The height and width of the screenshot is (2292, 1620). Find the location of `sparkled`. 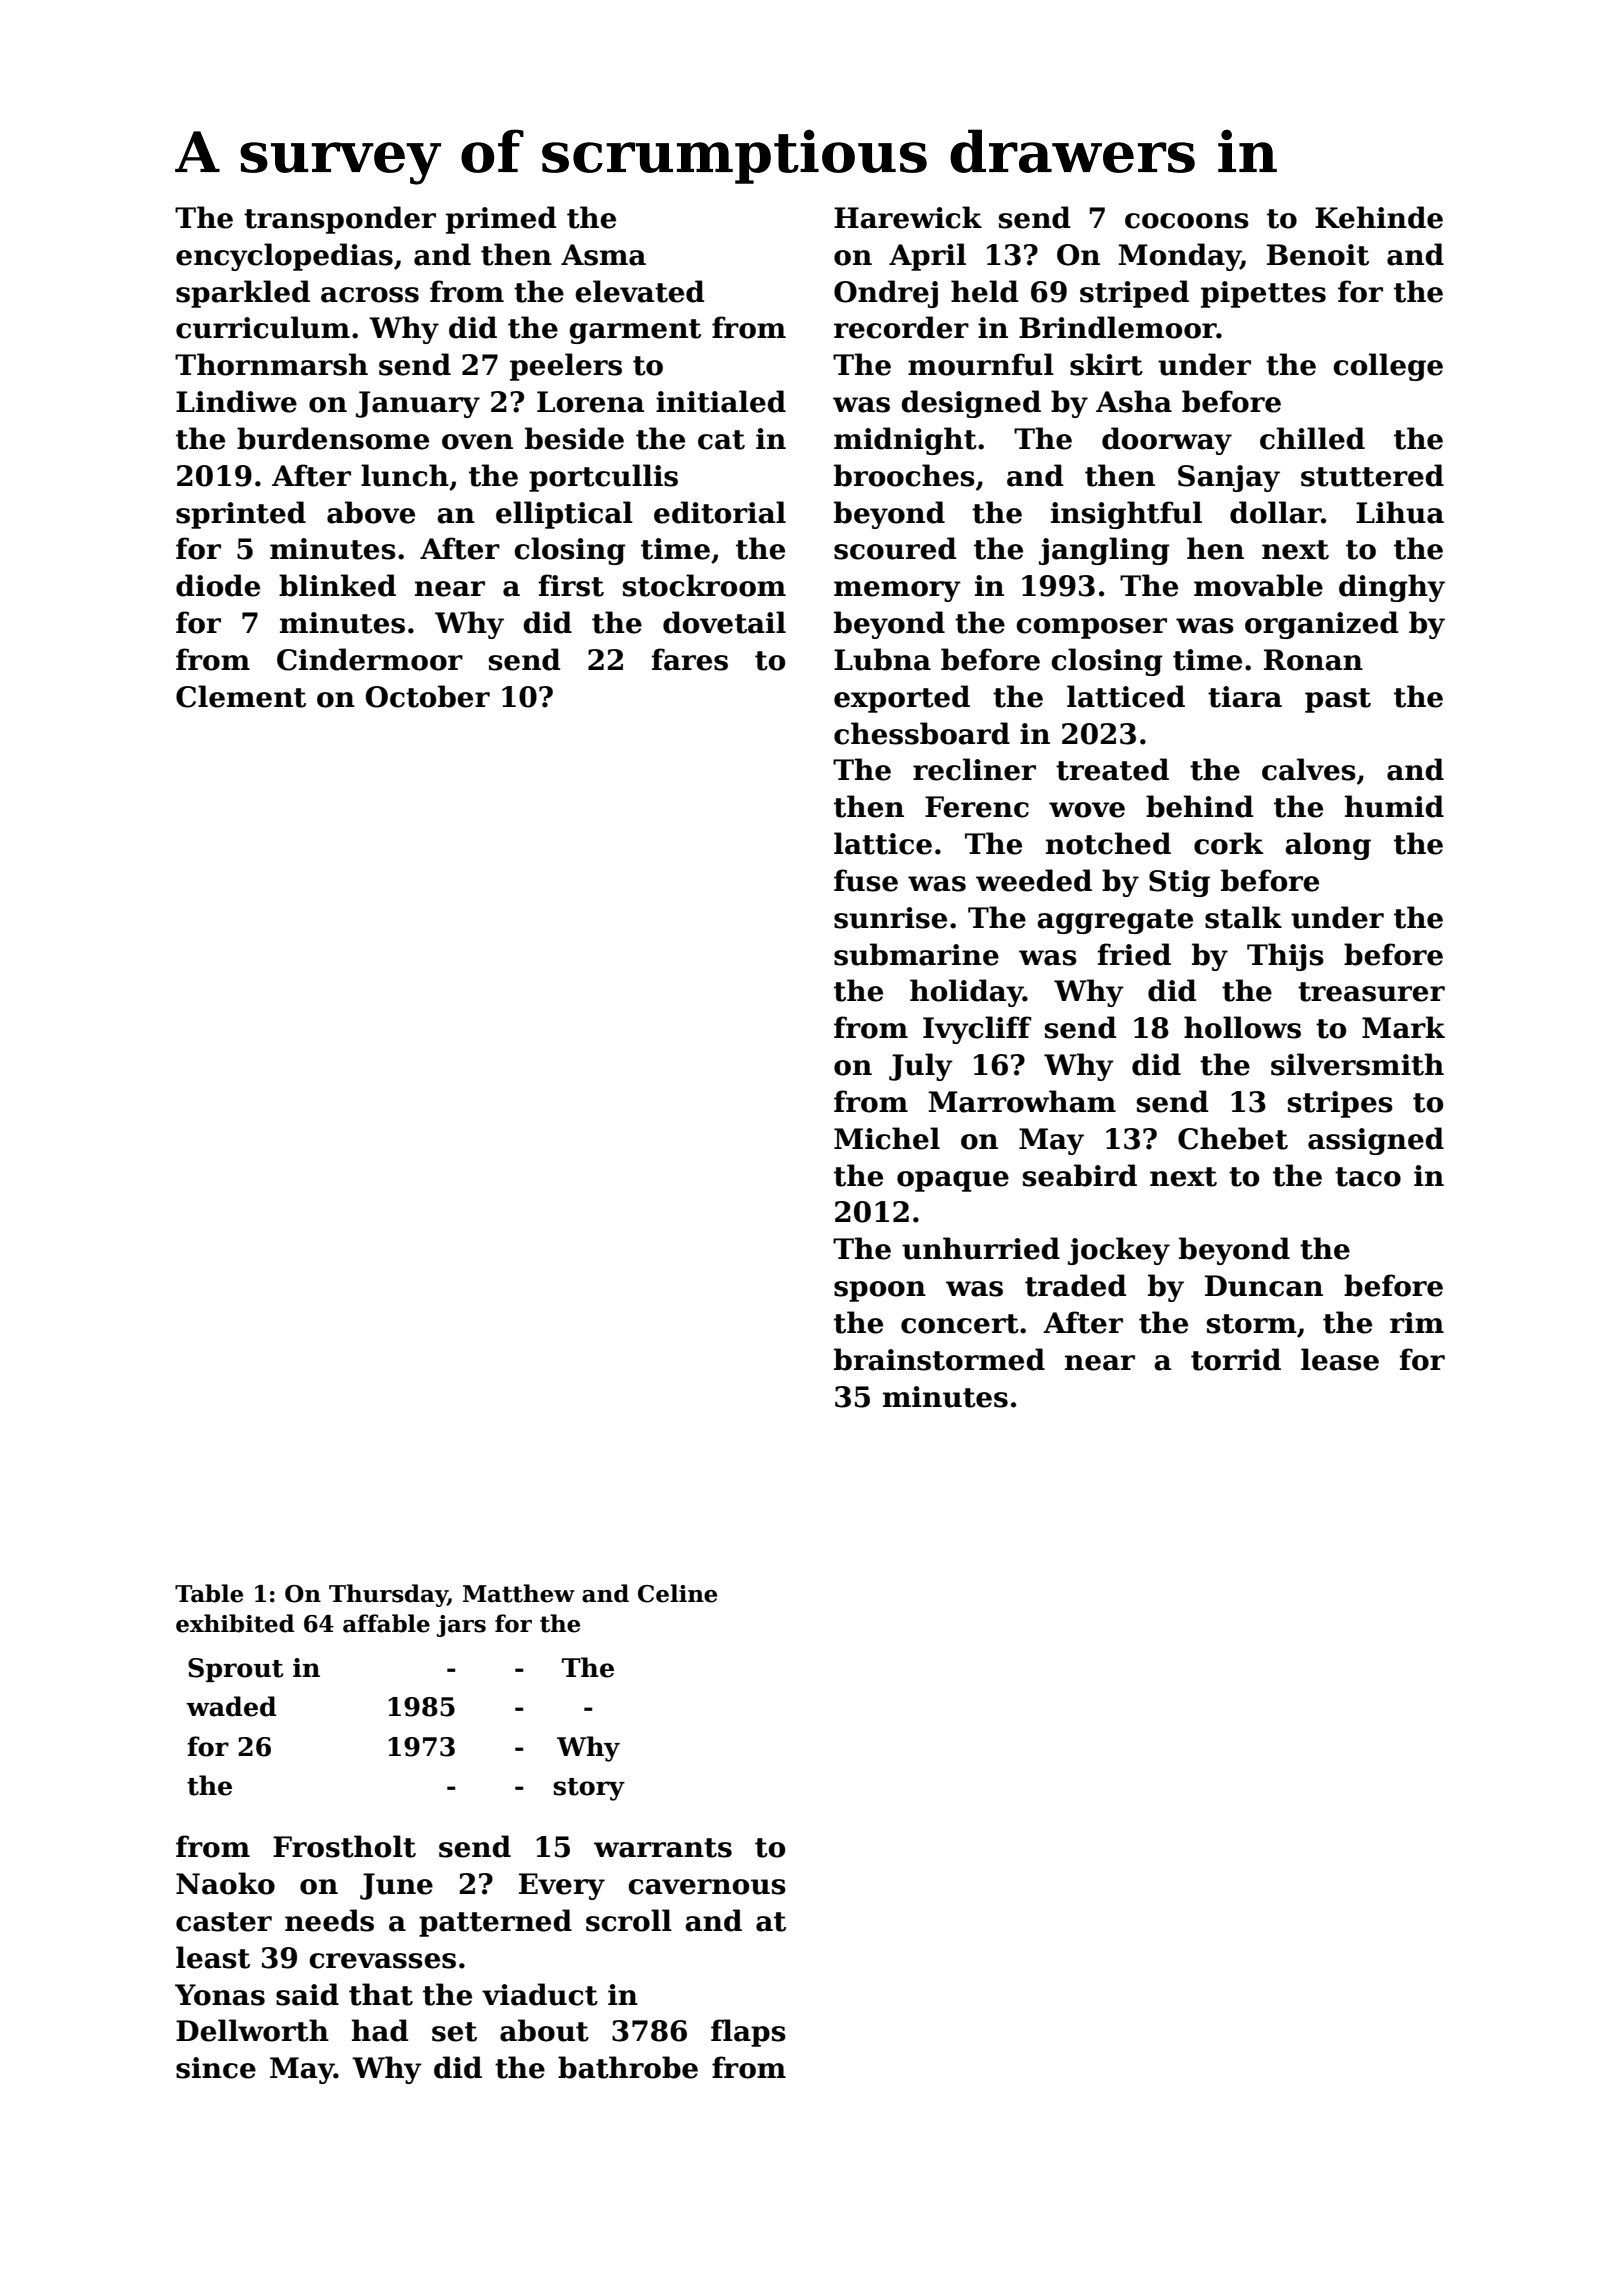

sparkled is located at coordinates (243, 294).
